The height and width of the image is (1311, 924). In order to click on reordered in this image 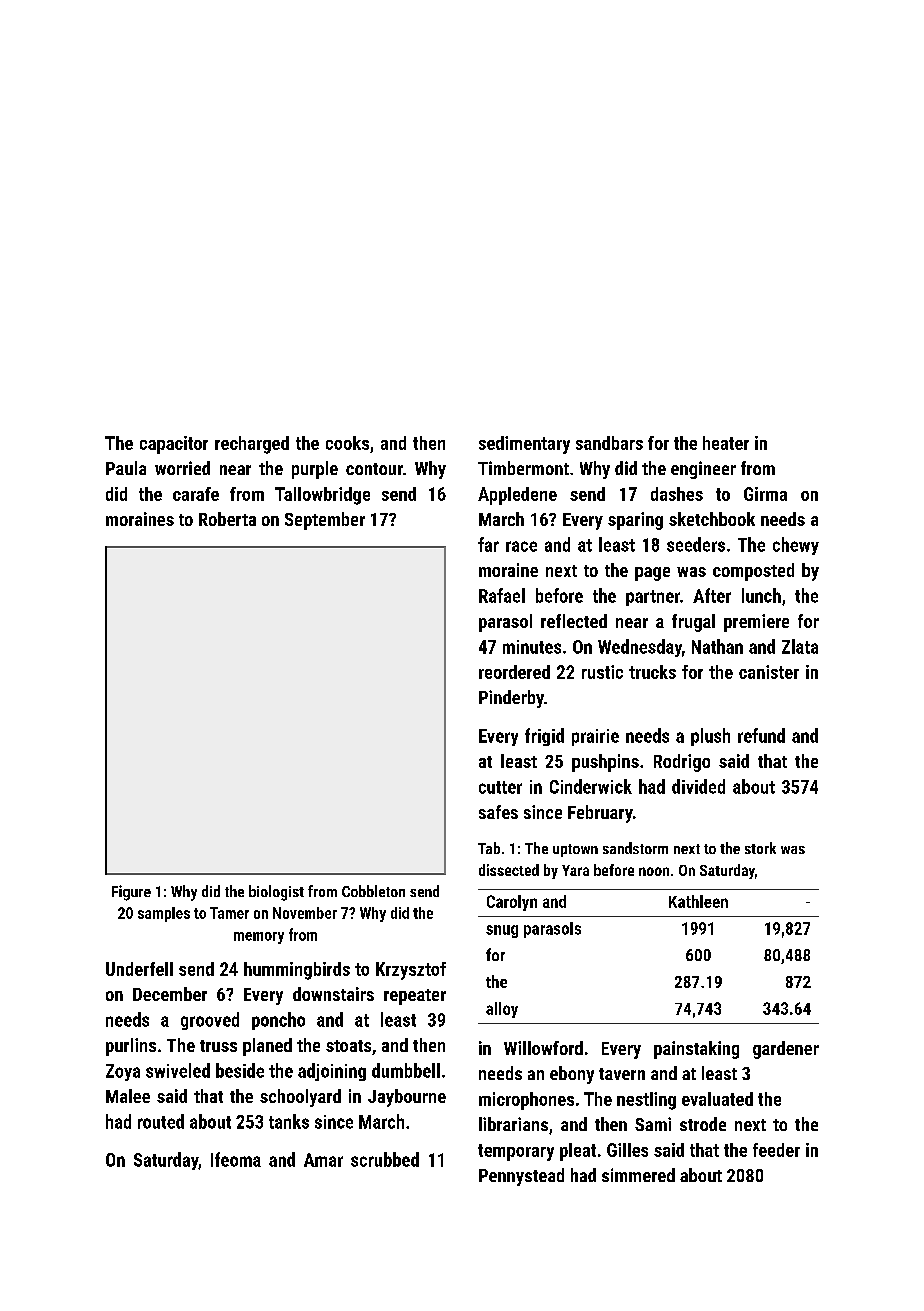, I will do `click(514, 672)`.
